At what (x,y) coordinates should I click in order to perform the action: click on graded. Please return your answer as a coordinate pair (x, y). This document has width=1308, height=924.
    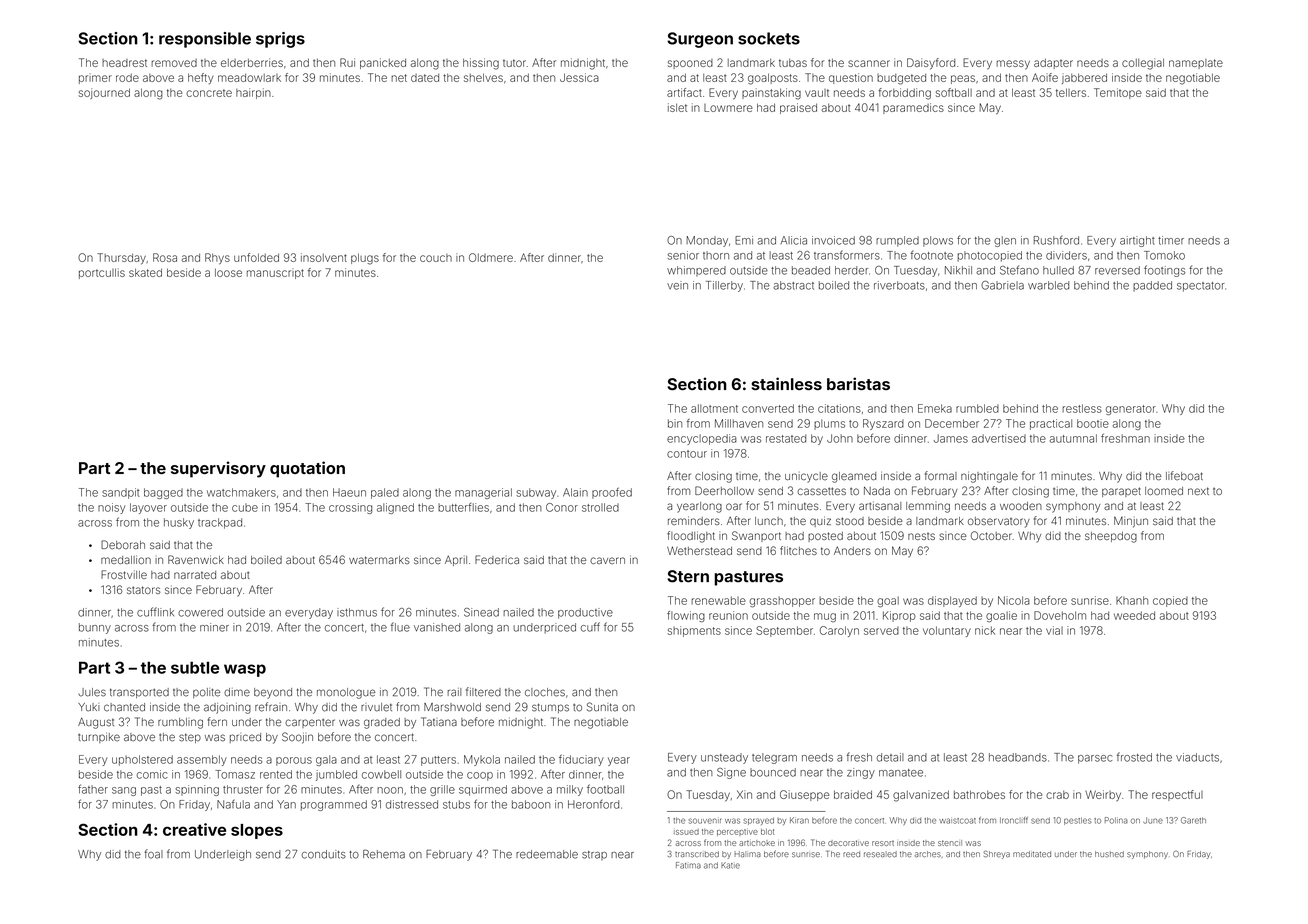
    Looking at the image, I should click on (382, 723).
